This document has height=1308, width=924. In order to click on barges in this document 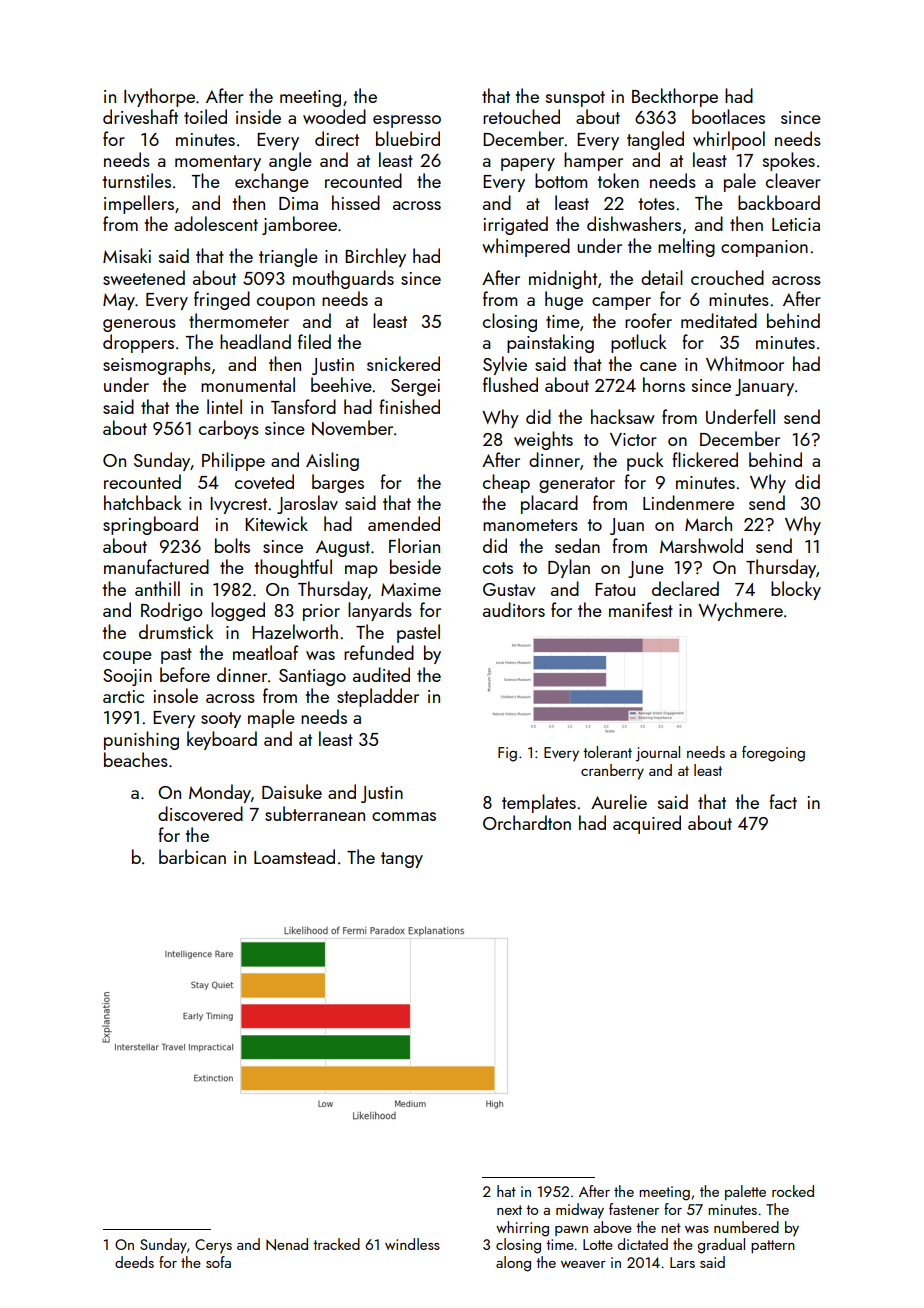, I will do `click(338, 483)`.
